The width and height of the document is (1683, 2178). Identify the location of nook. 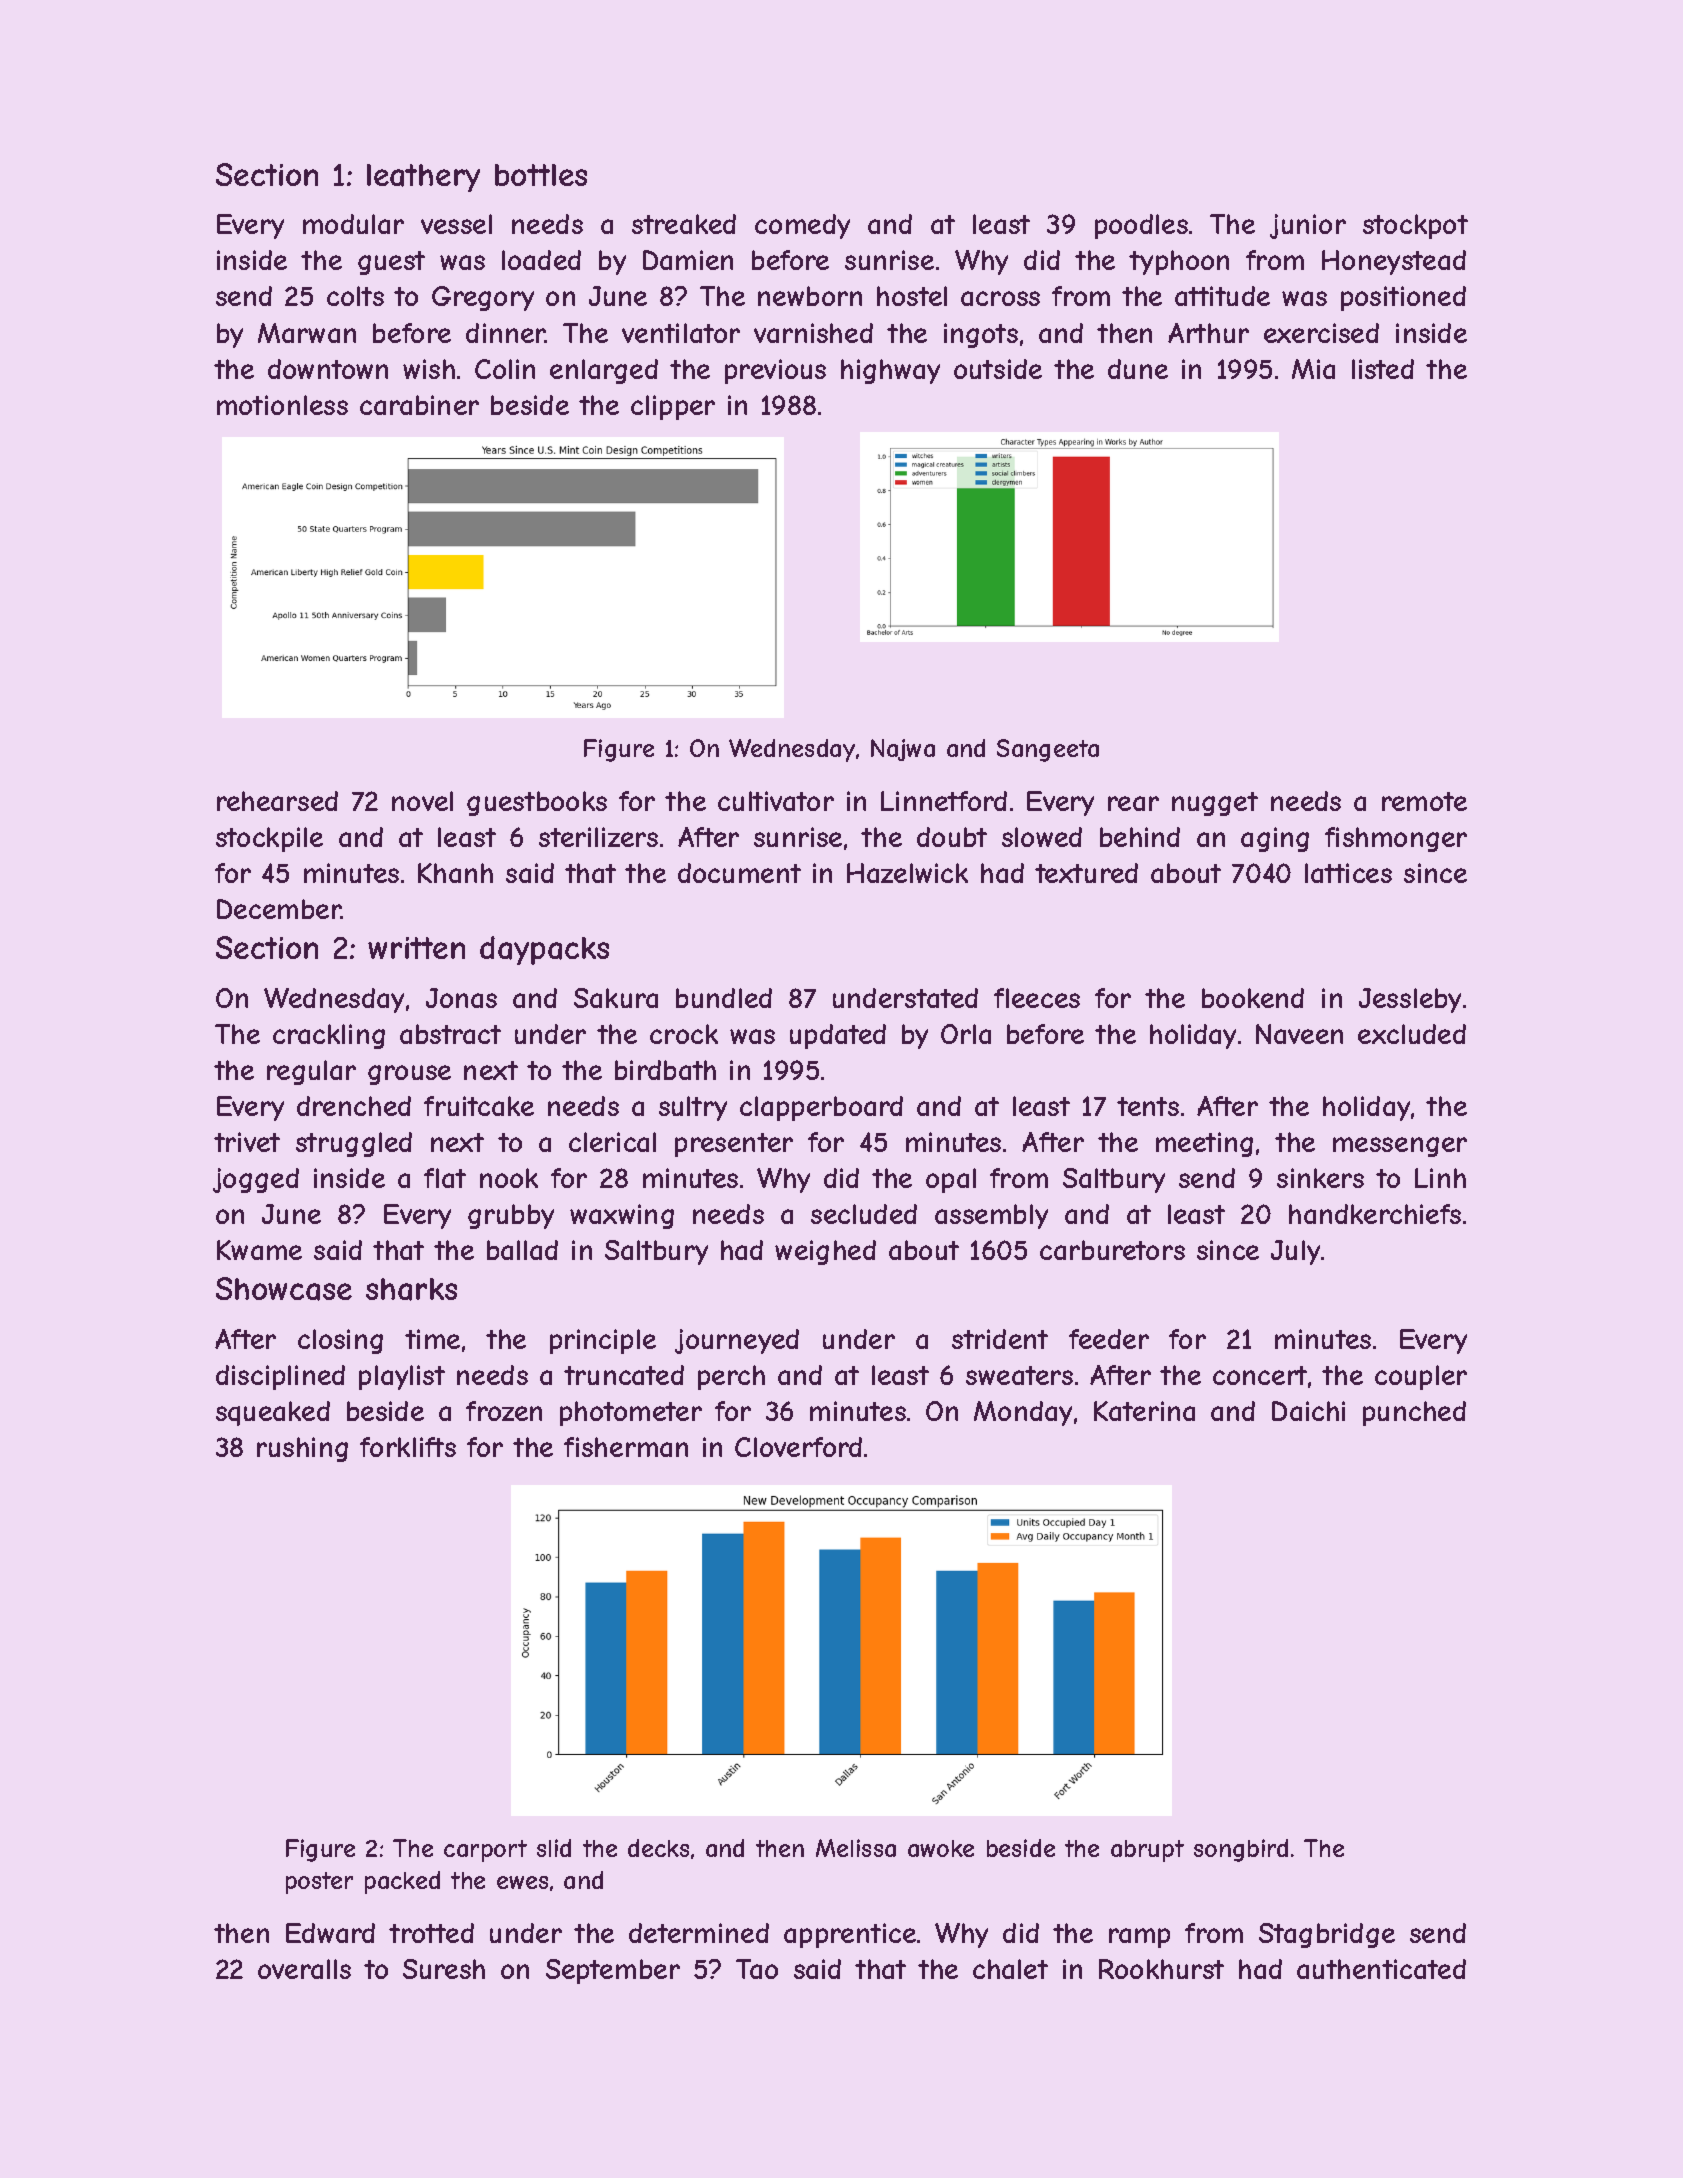
(509, 1178).
